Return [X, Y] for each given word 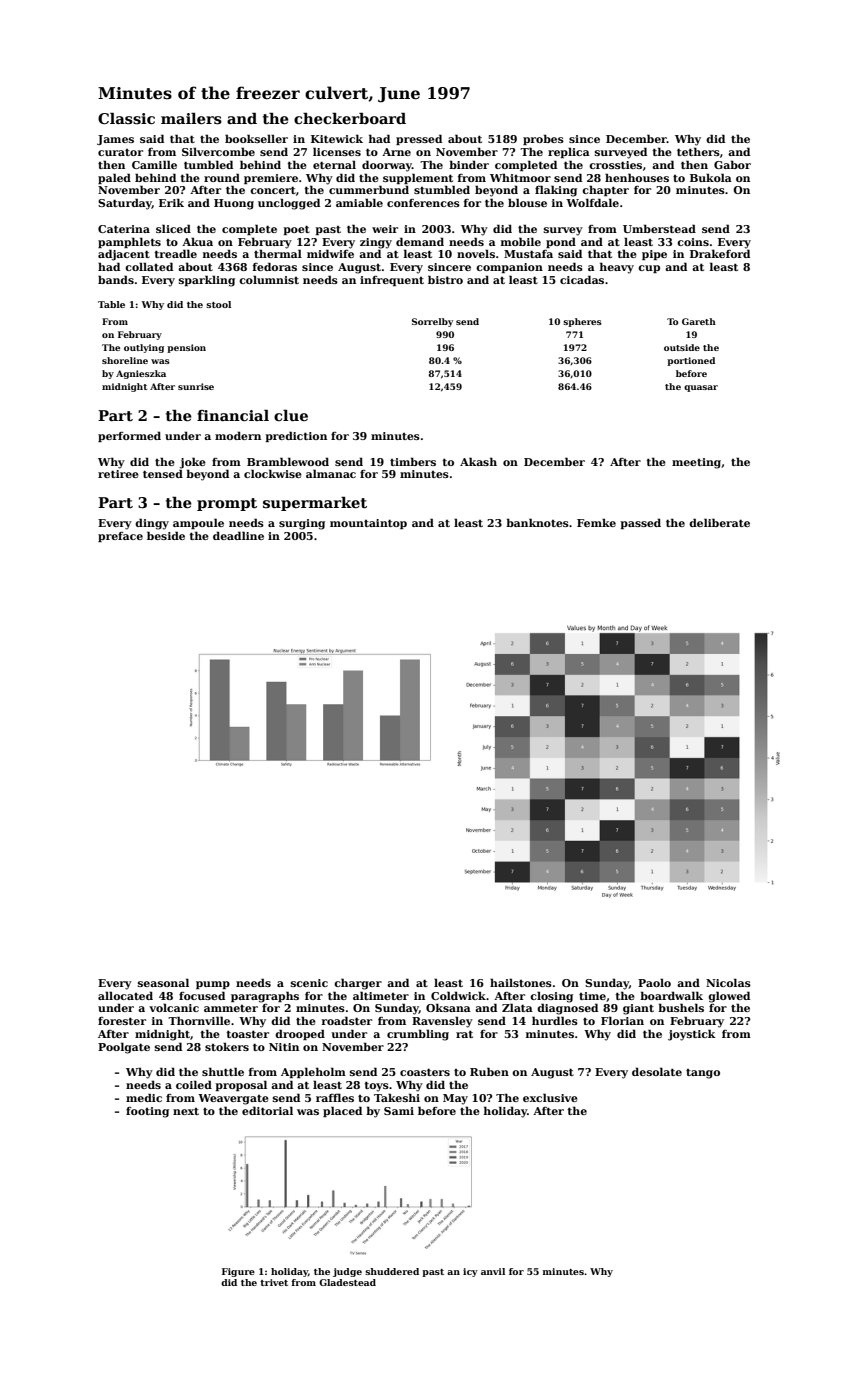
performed [129, 436]
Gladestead [347, 1282]
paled [114, 178]
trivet [274, 1282]
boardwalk [671, 995]
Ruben [489, 1071]
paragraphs [265, 997]
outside [682, 347]
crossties [615, 165]
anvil [493, 1271]
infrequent [392, 281]
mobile [521, 241]
